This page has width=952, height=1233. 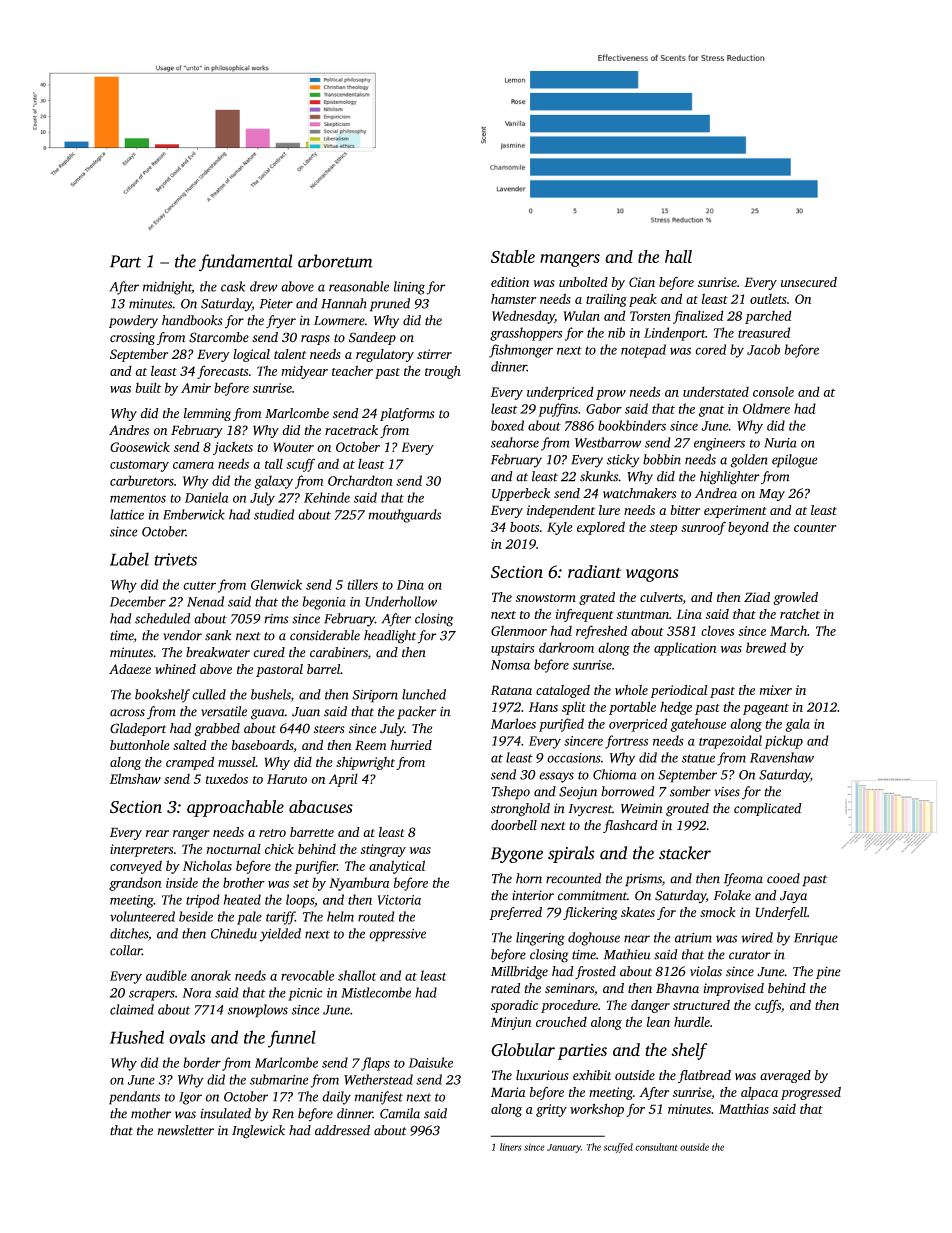 What do you see at coordinates (569, 1006) in the page?
I see `procedure` at bounding box center [569, 1006].
